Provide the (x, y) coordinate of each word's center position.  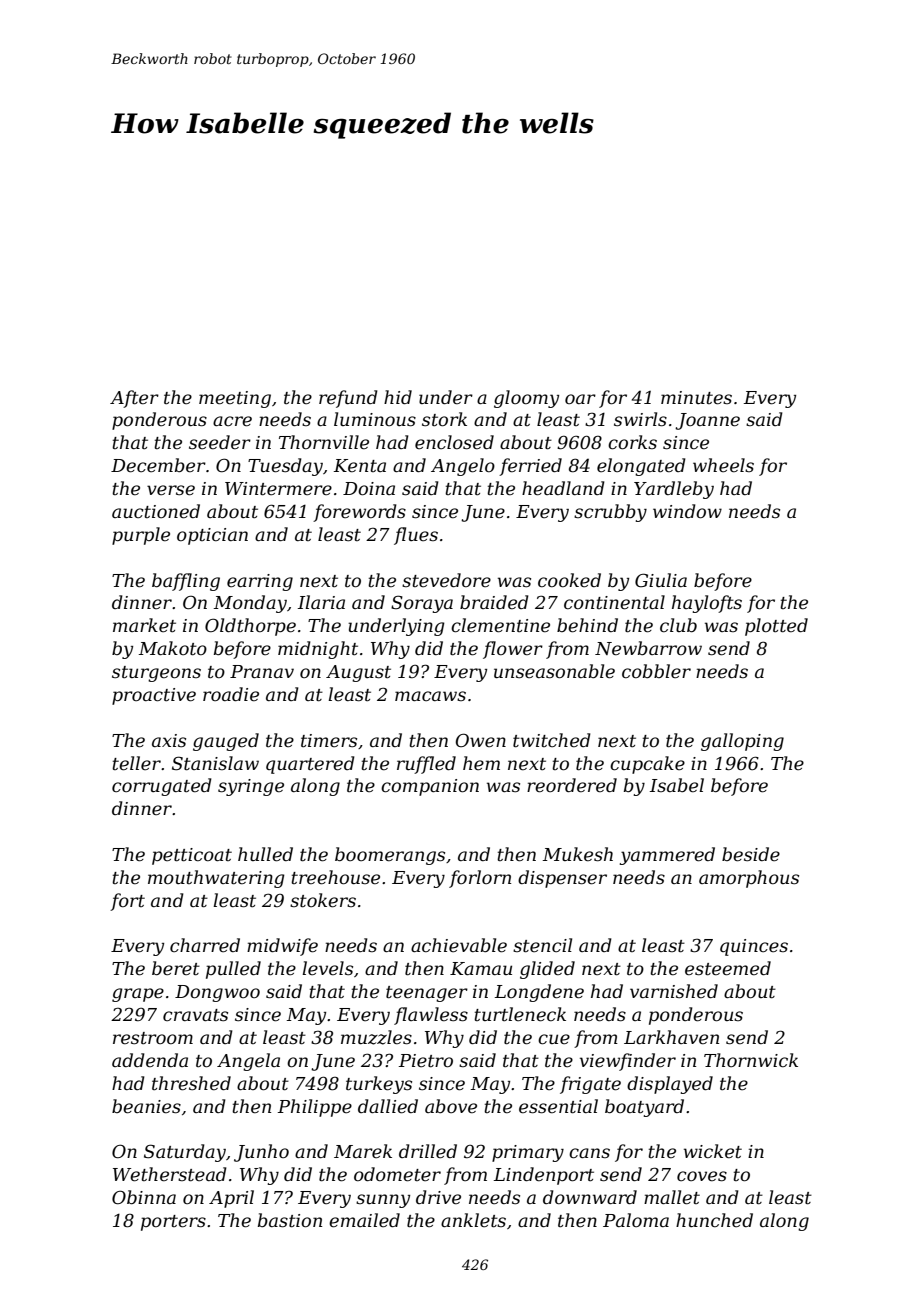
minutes (696, 398)
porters (173, 1223)
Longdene (539, 993)
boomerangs (390, 856)
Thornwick (751, 1060)
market (144, 625)
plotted (776, 627)
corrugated (162, 787)
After (134, 399)
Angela (248, 1062)
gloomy (526, 399)
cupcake (647, 765)
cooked (569, 580)
